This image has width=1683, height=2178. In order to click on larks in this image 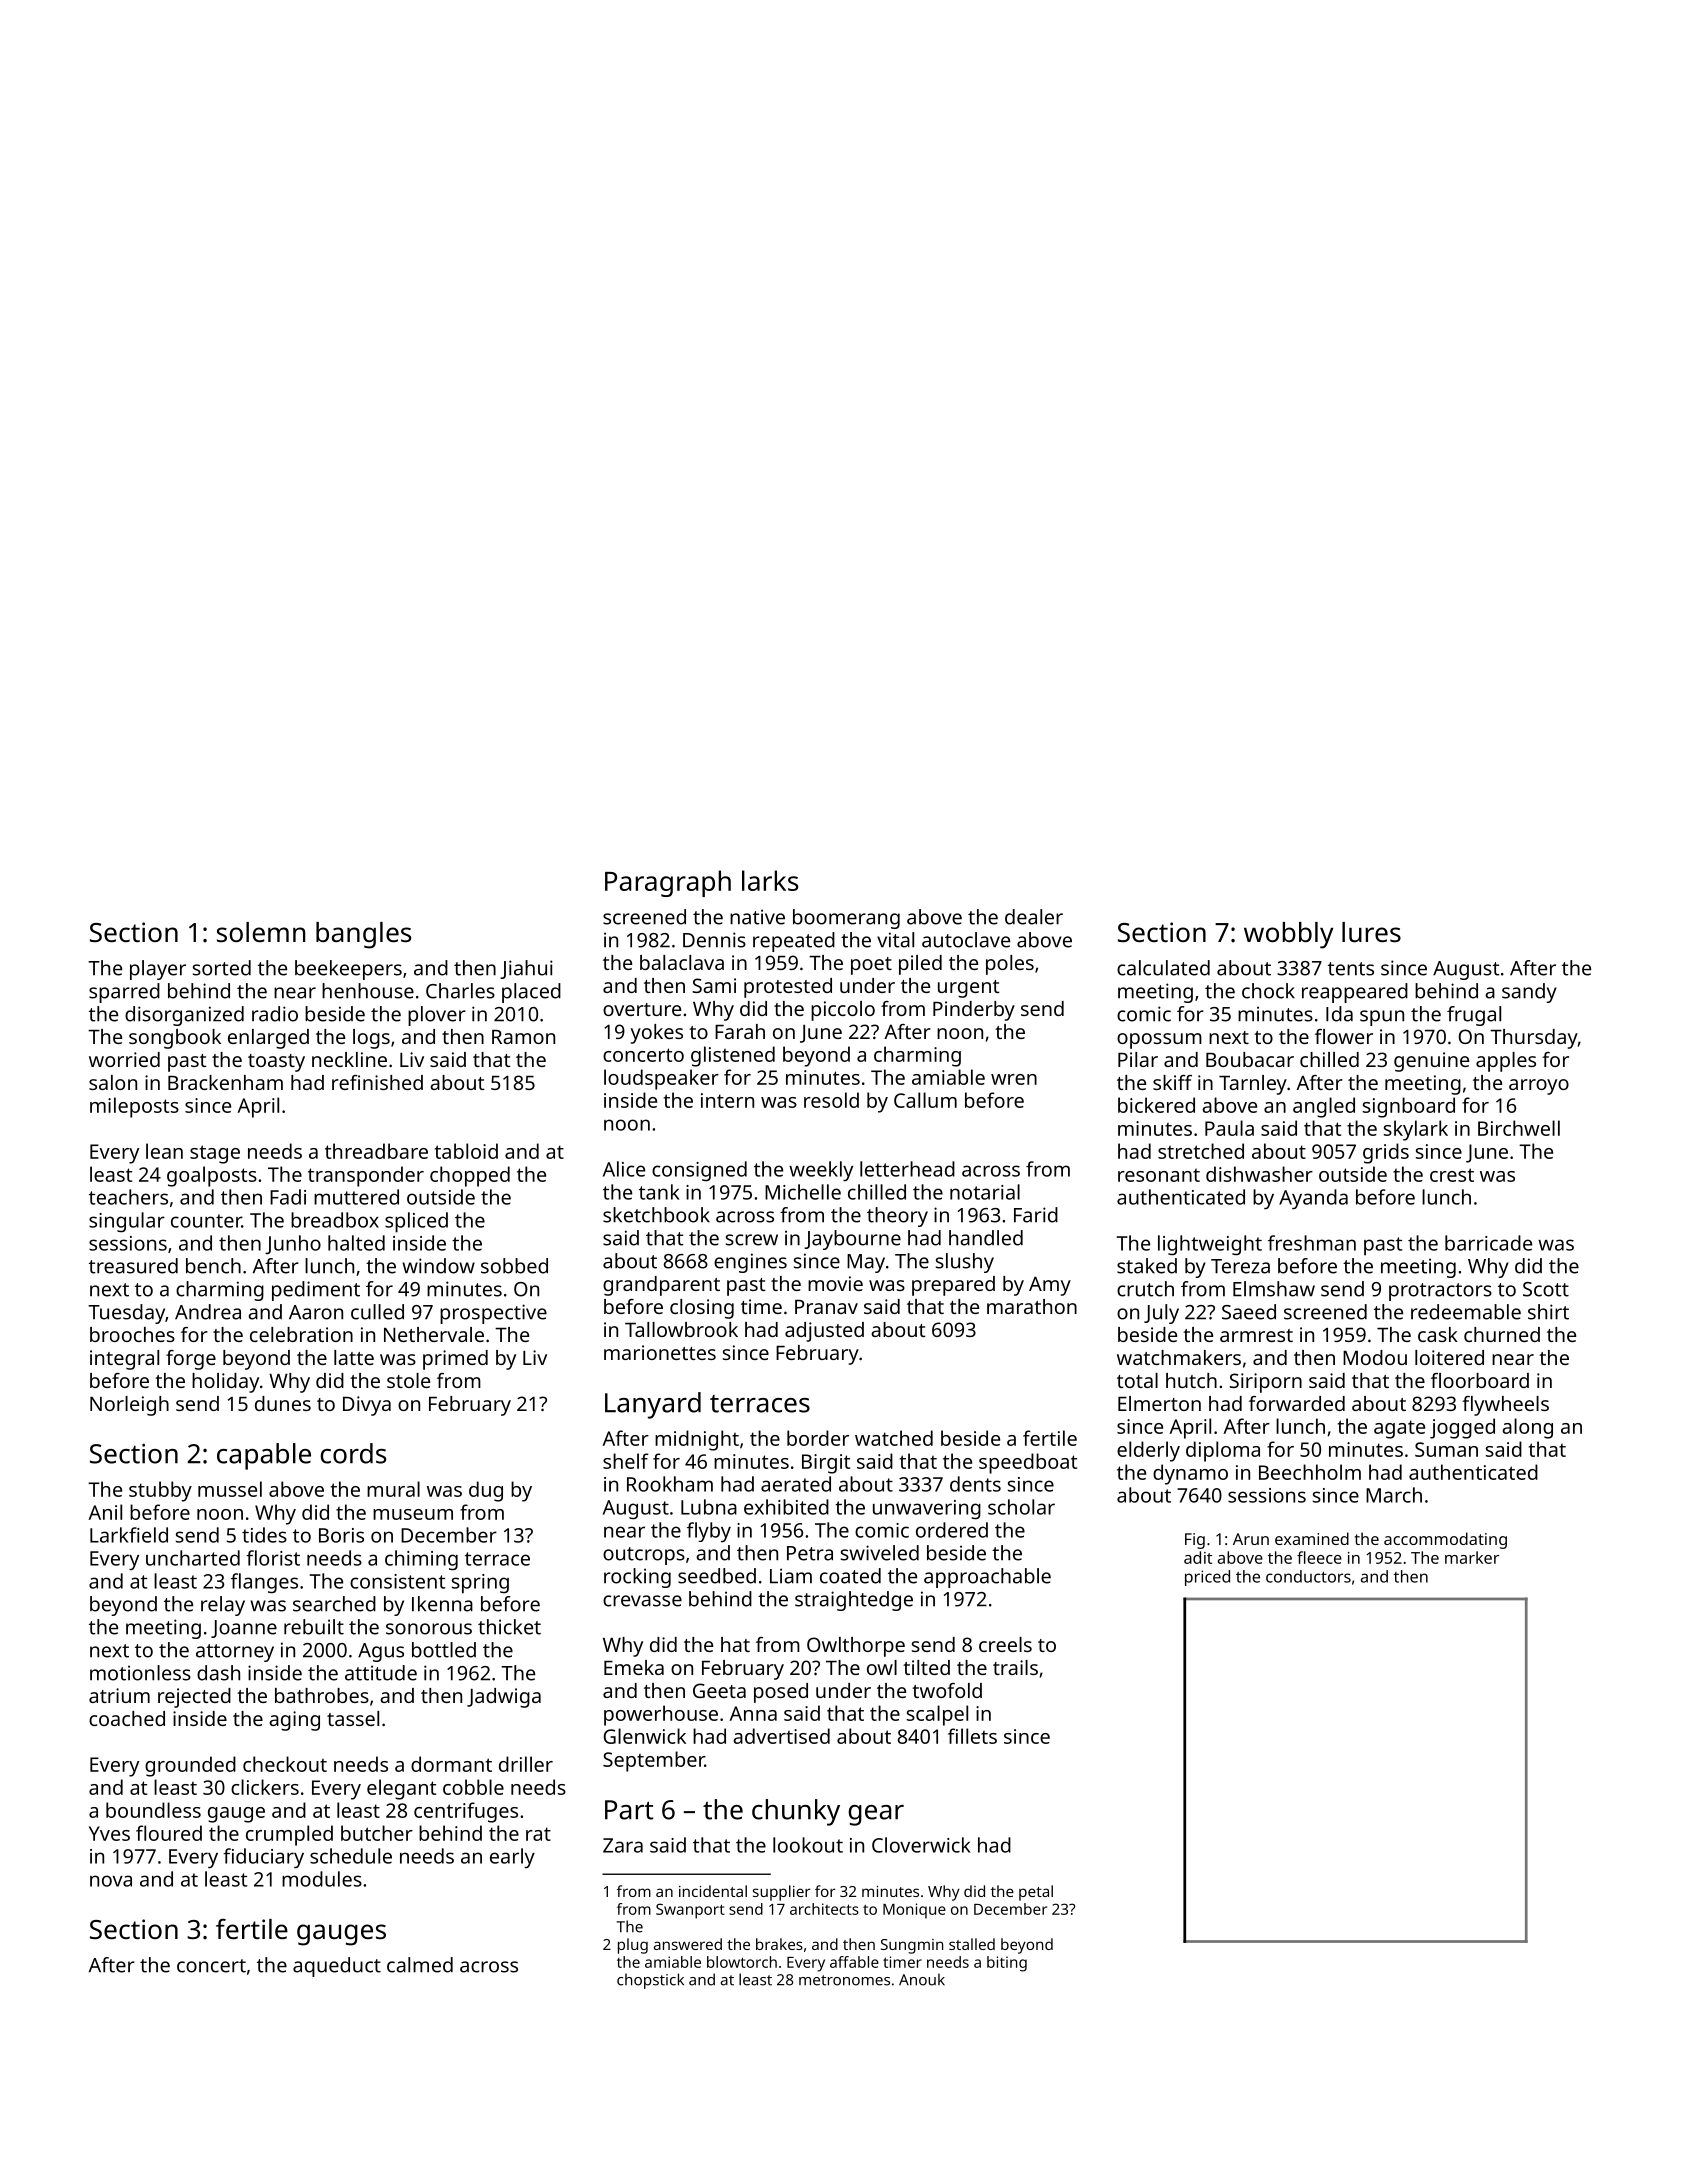, I will do `click(770, 880)`.
